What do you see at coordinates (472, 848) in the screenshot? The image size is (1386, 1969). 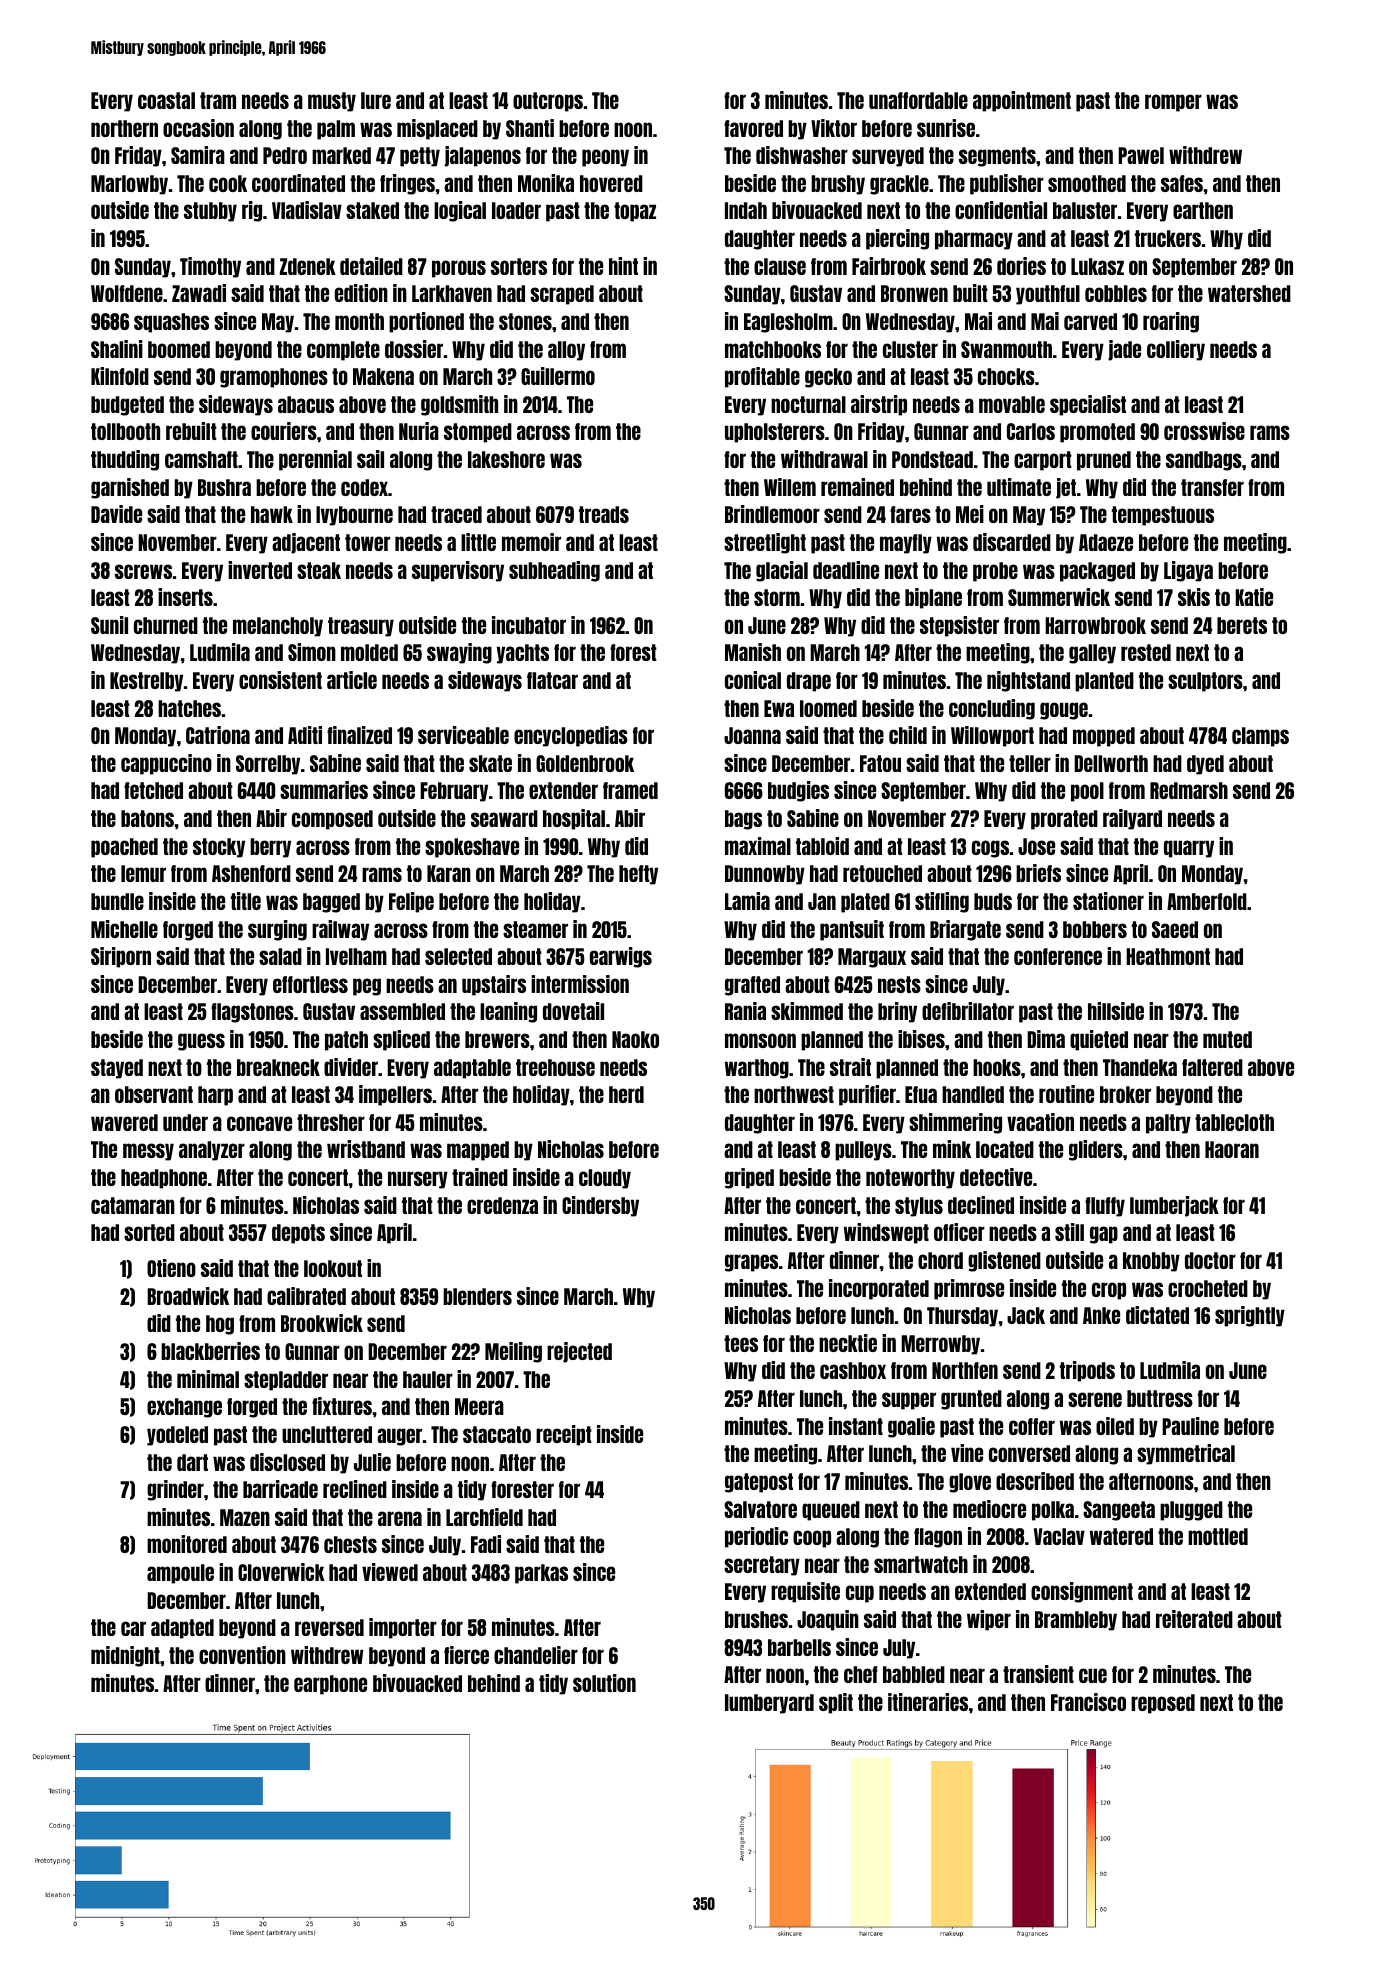 I see `spokeshave` at bounding box center [472, 848].
